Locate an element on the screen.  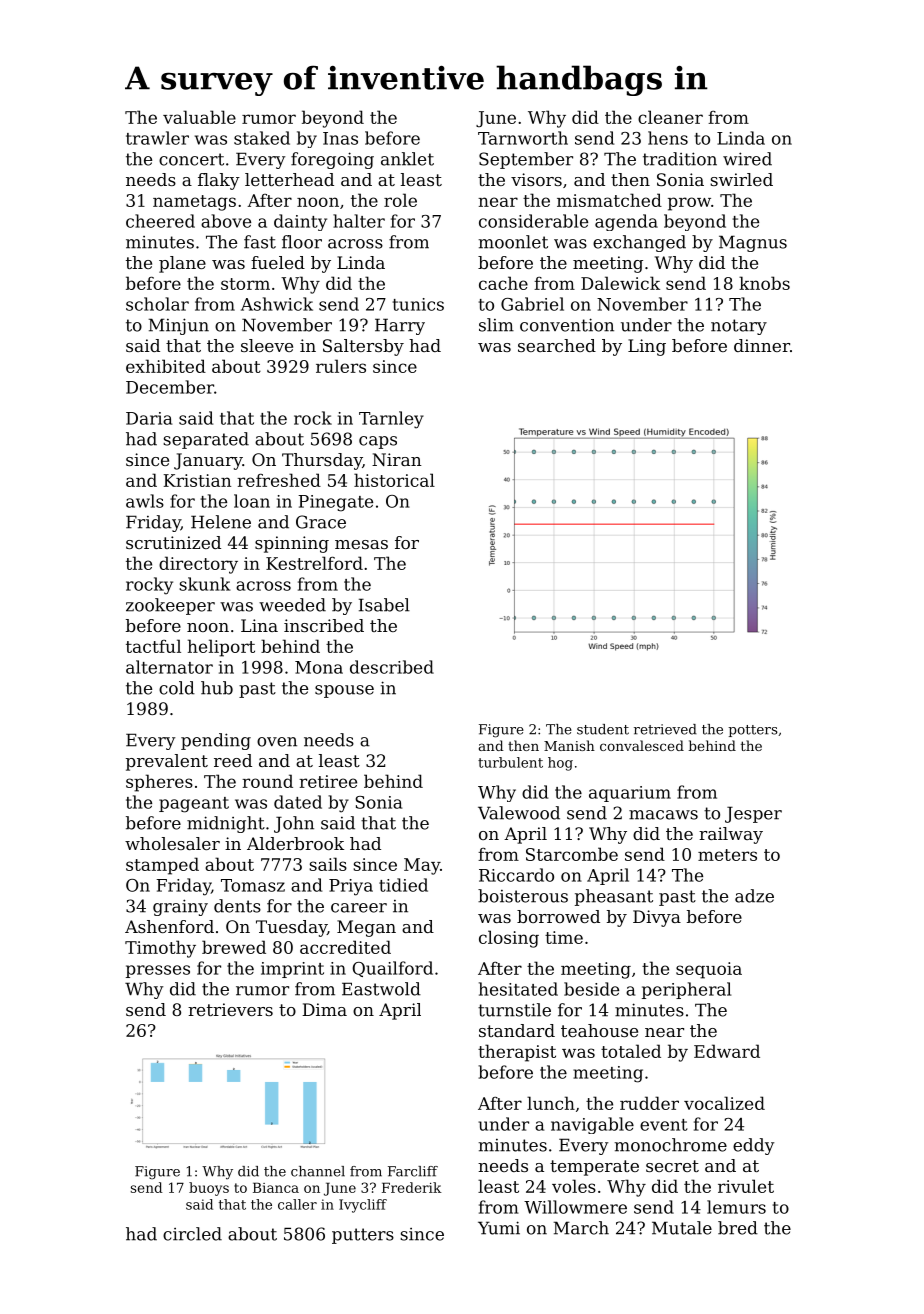
anklet is located at coordinates (407, 159).
